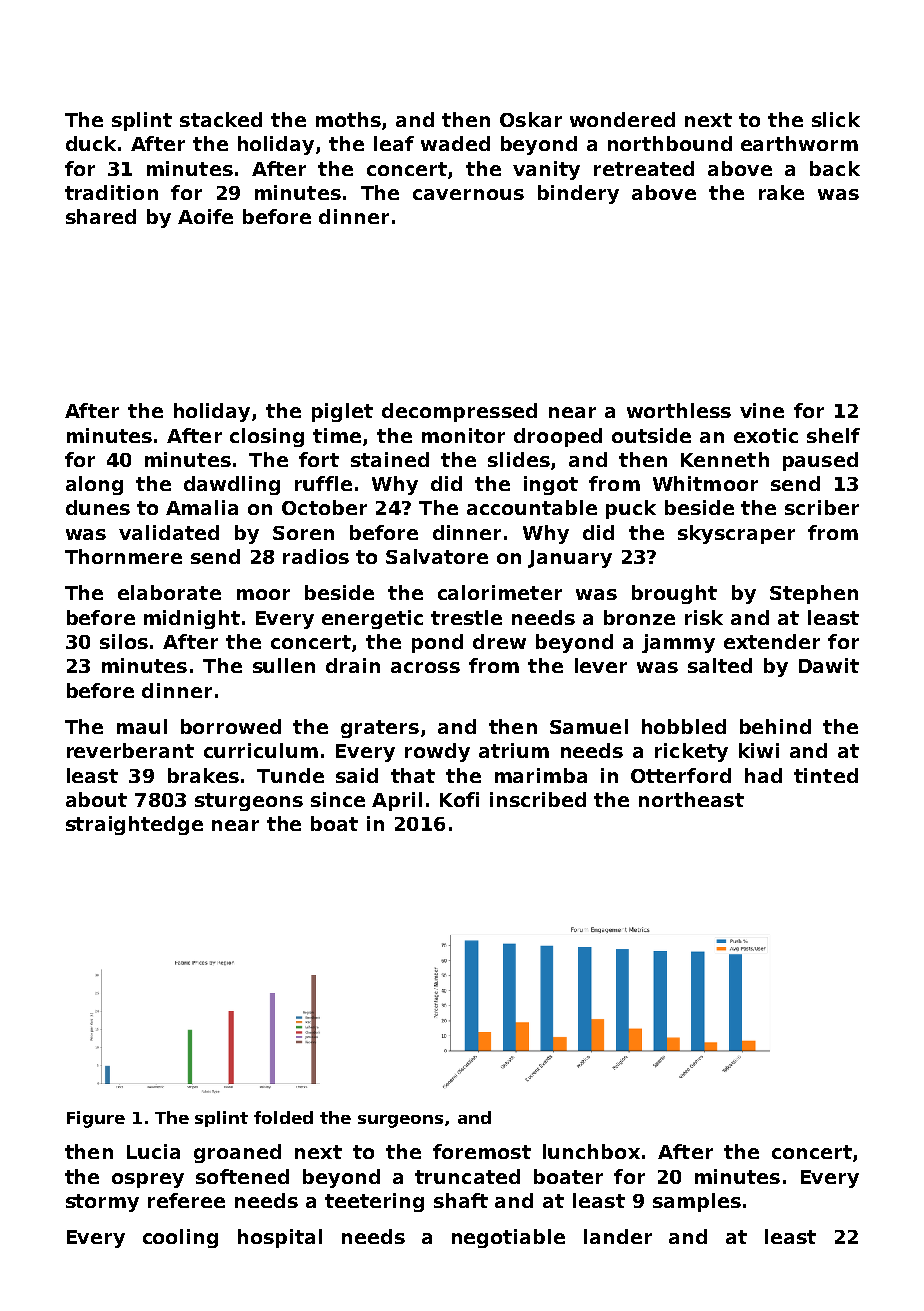  What do you see at coordinates (280, 1238) in the document?
I see `hospital` at bounding box center [280, 1238].
